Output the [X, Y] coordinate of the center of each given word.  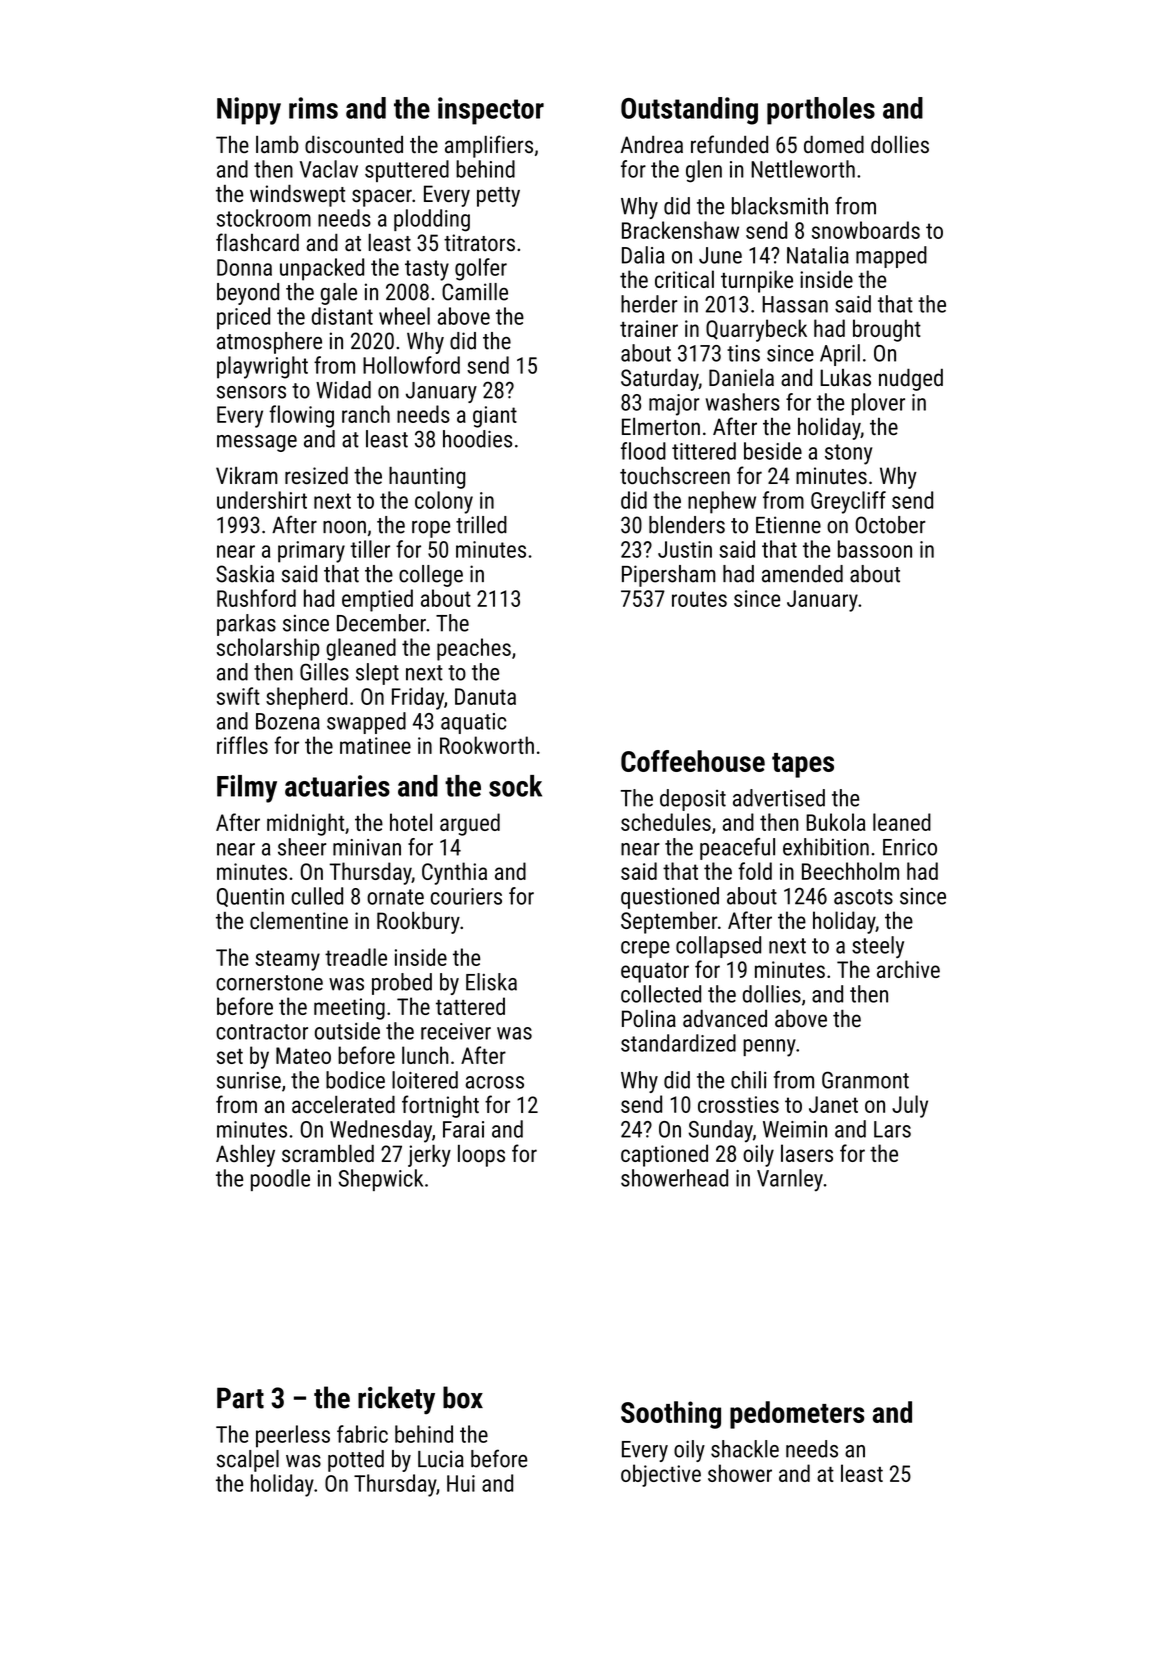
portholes [821, 111]
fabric [362, 1434]
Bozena [288, 721]
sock [515, 786]
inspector [491, 111]
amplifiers [489, 146]
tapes [803, 765]
